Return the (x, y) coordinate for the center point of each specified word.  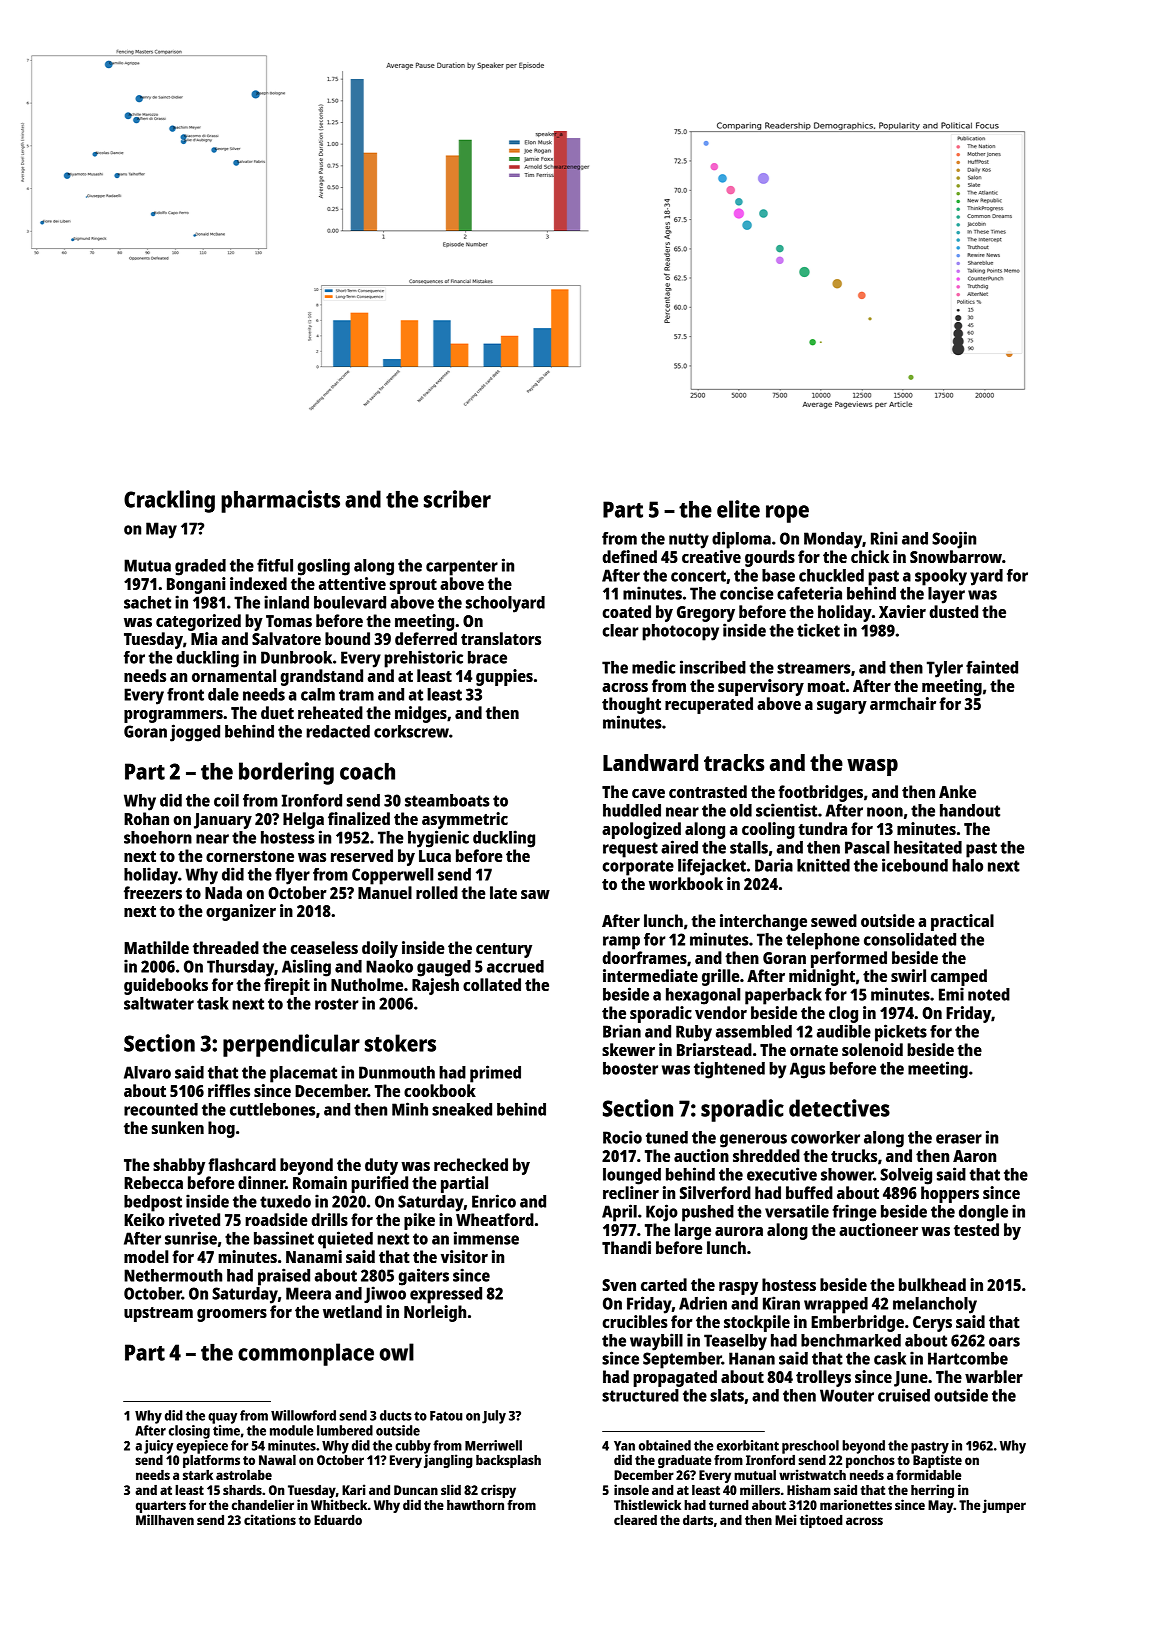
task (213, 1003)
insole (631, 1489)
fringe (854, 1213)
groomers (232, 1315)
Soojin (954, 540)
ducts (396, 1415)
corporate (638, 868)
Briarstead (714, 1049)
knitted (823, 865)
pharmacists (280, 501)
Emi (951, 994)
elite (738, 509)
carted (664, 1284)
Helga (303, 820)
